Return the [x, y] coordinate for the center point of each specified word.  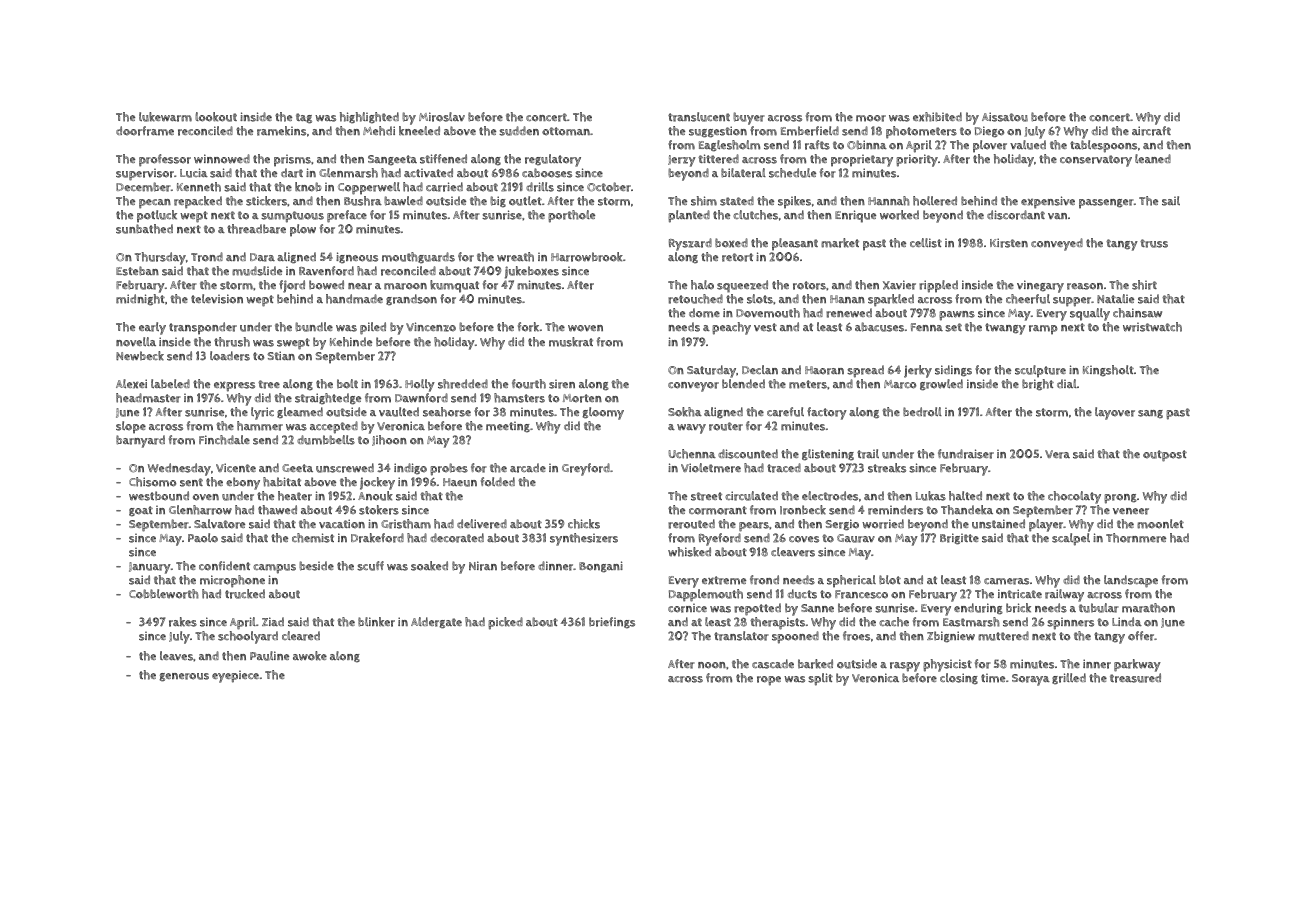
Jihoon [389, 440]
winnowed [222, 159]
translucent [699, 117]
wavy [691, 429]
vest [765, 327]
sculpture [1040, 371]
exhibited [937, 117]
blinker [376, 622]
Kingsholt [1108, 371]
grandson [411, 300]
